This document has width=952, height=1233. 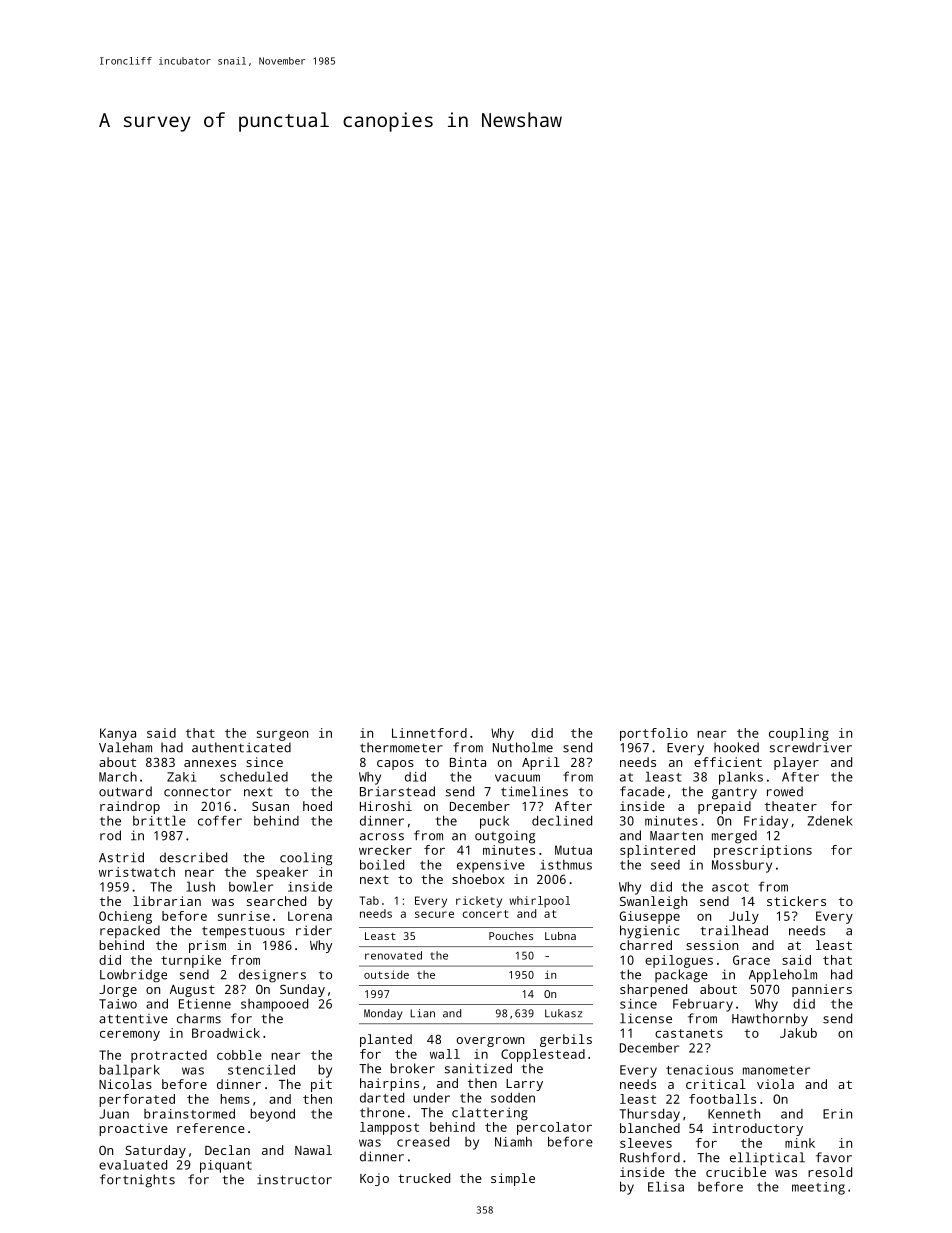 What do you see at coordinates (226, 1033) in the document?
I see `Broadwick` at bounding box center [226, 1033].
